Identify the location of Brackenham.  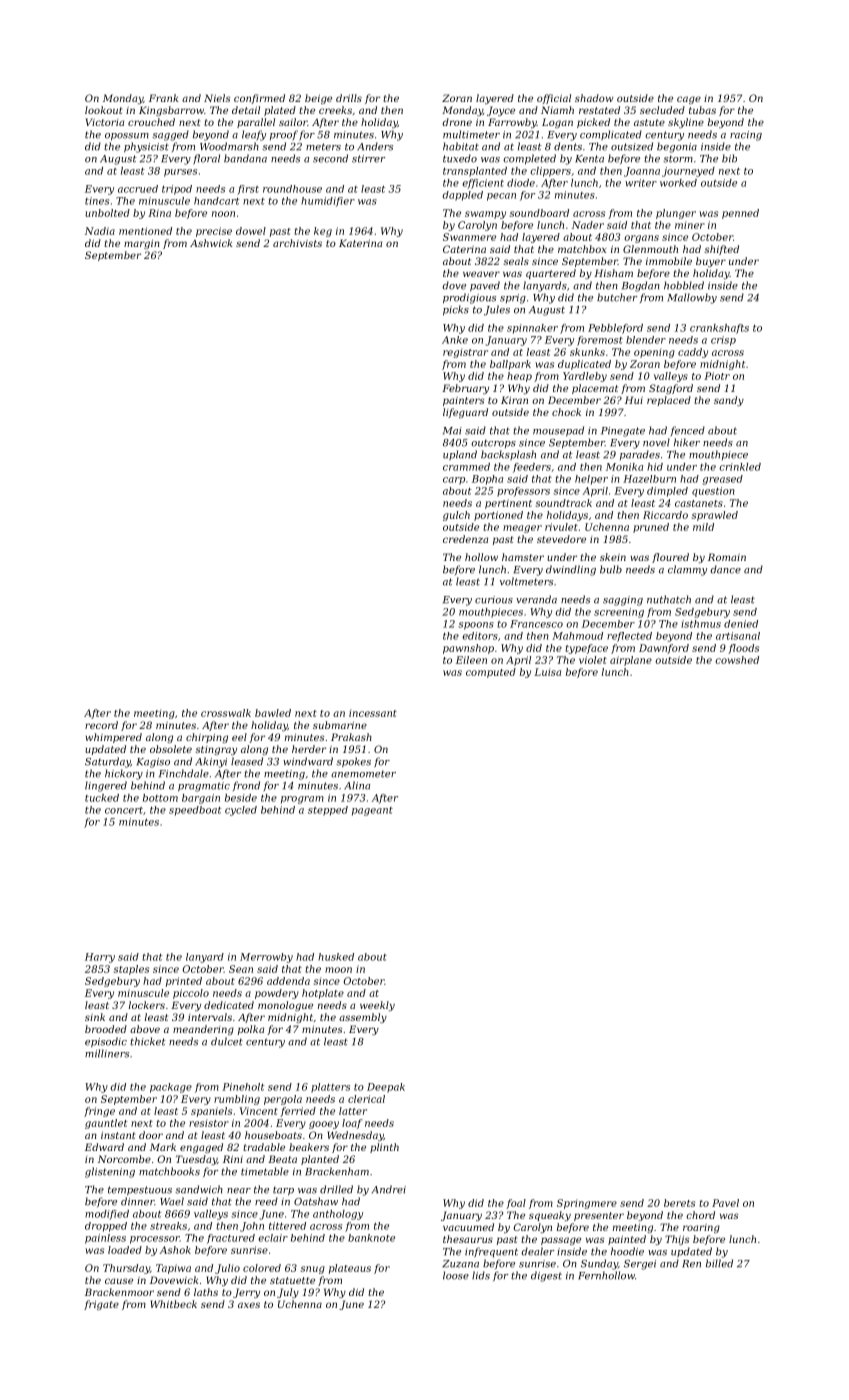
(337, 1171).
